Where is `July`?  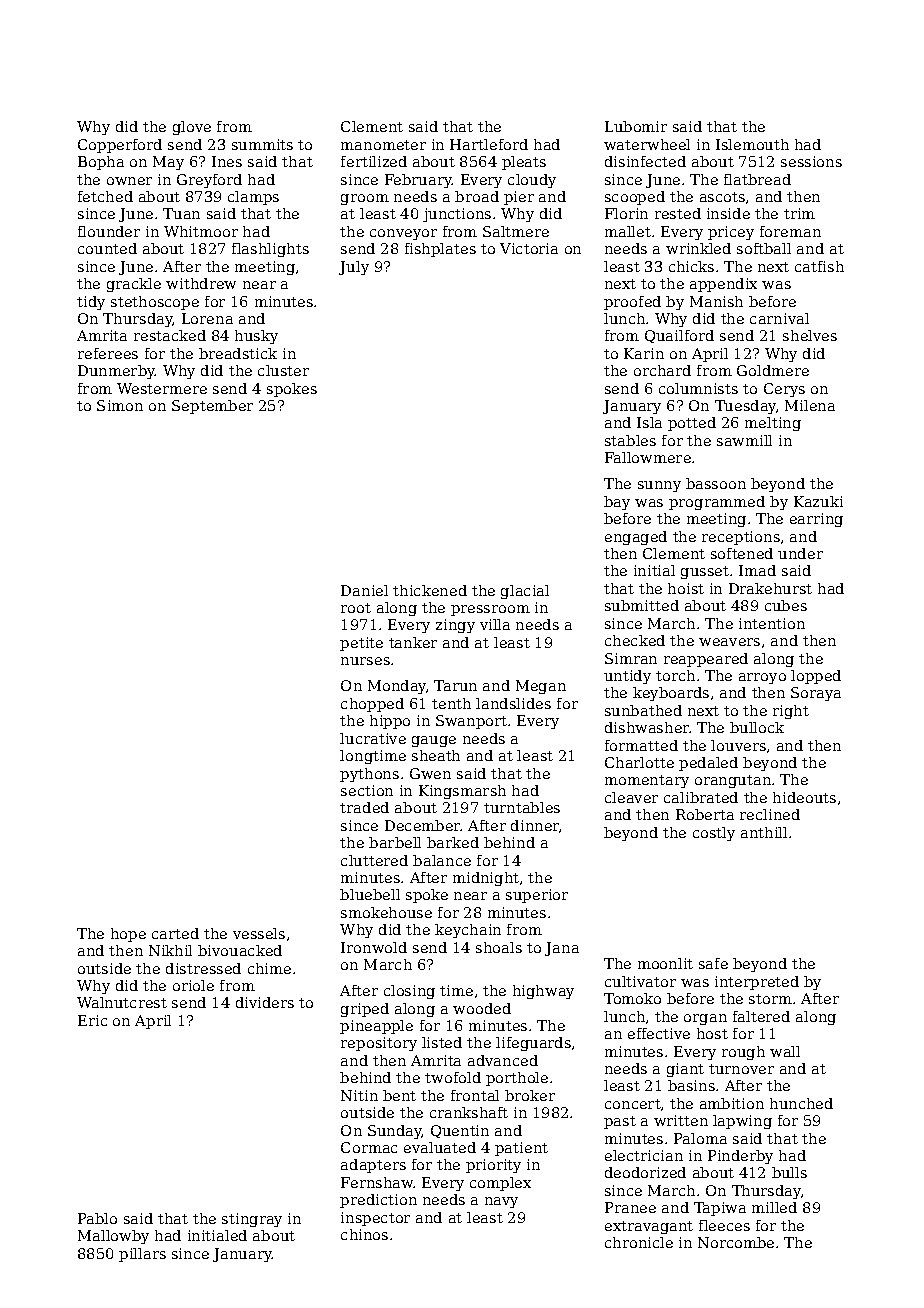
July is located at coordinates (354, 268).
